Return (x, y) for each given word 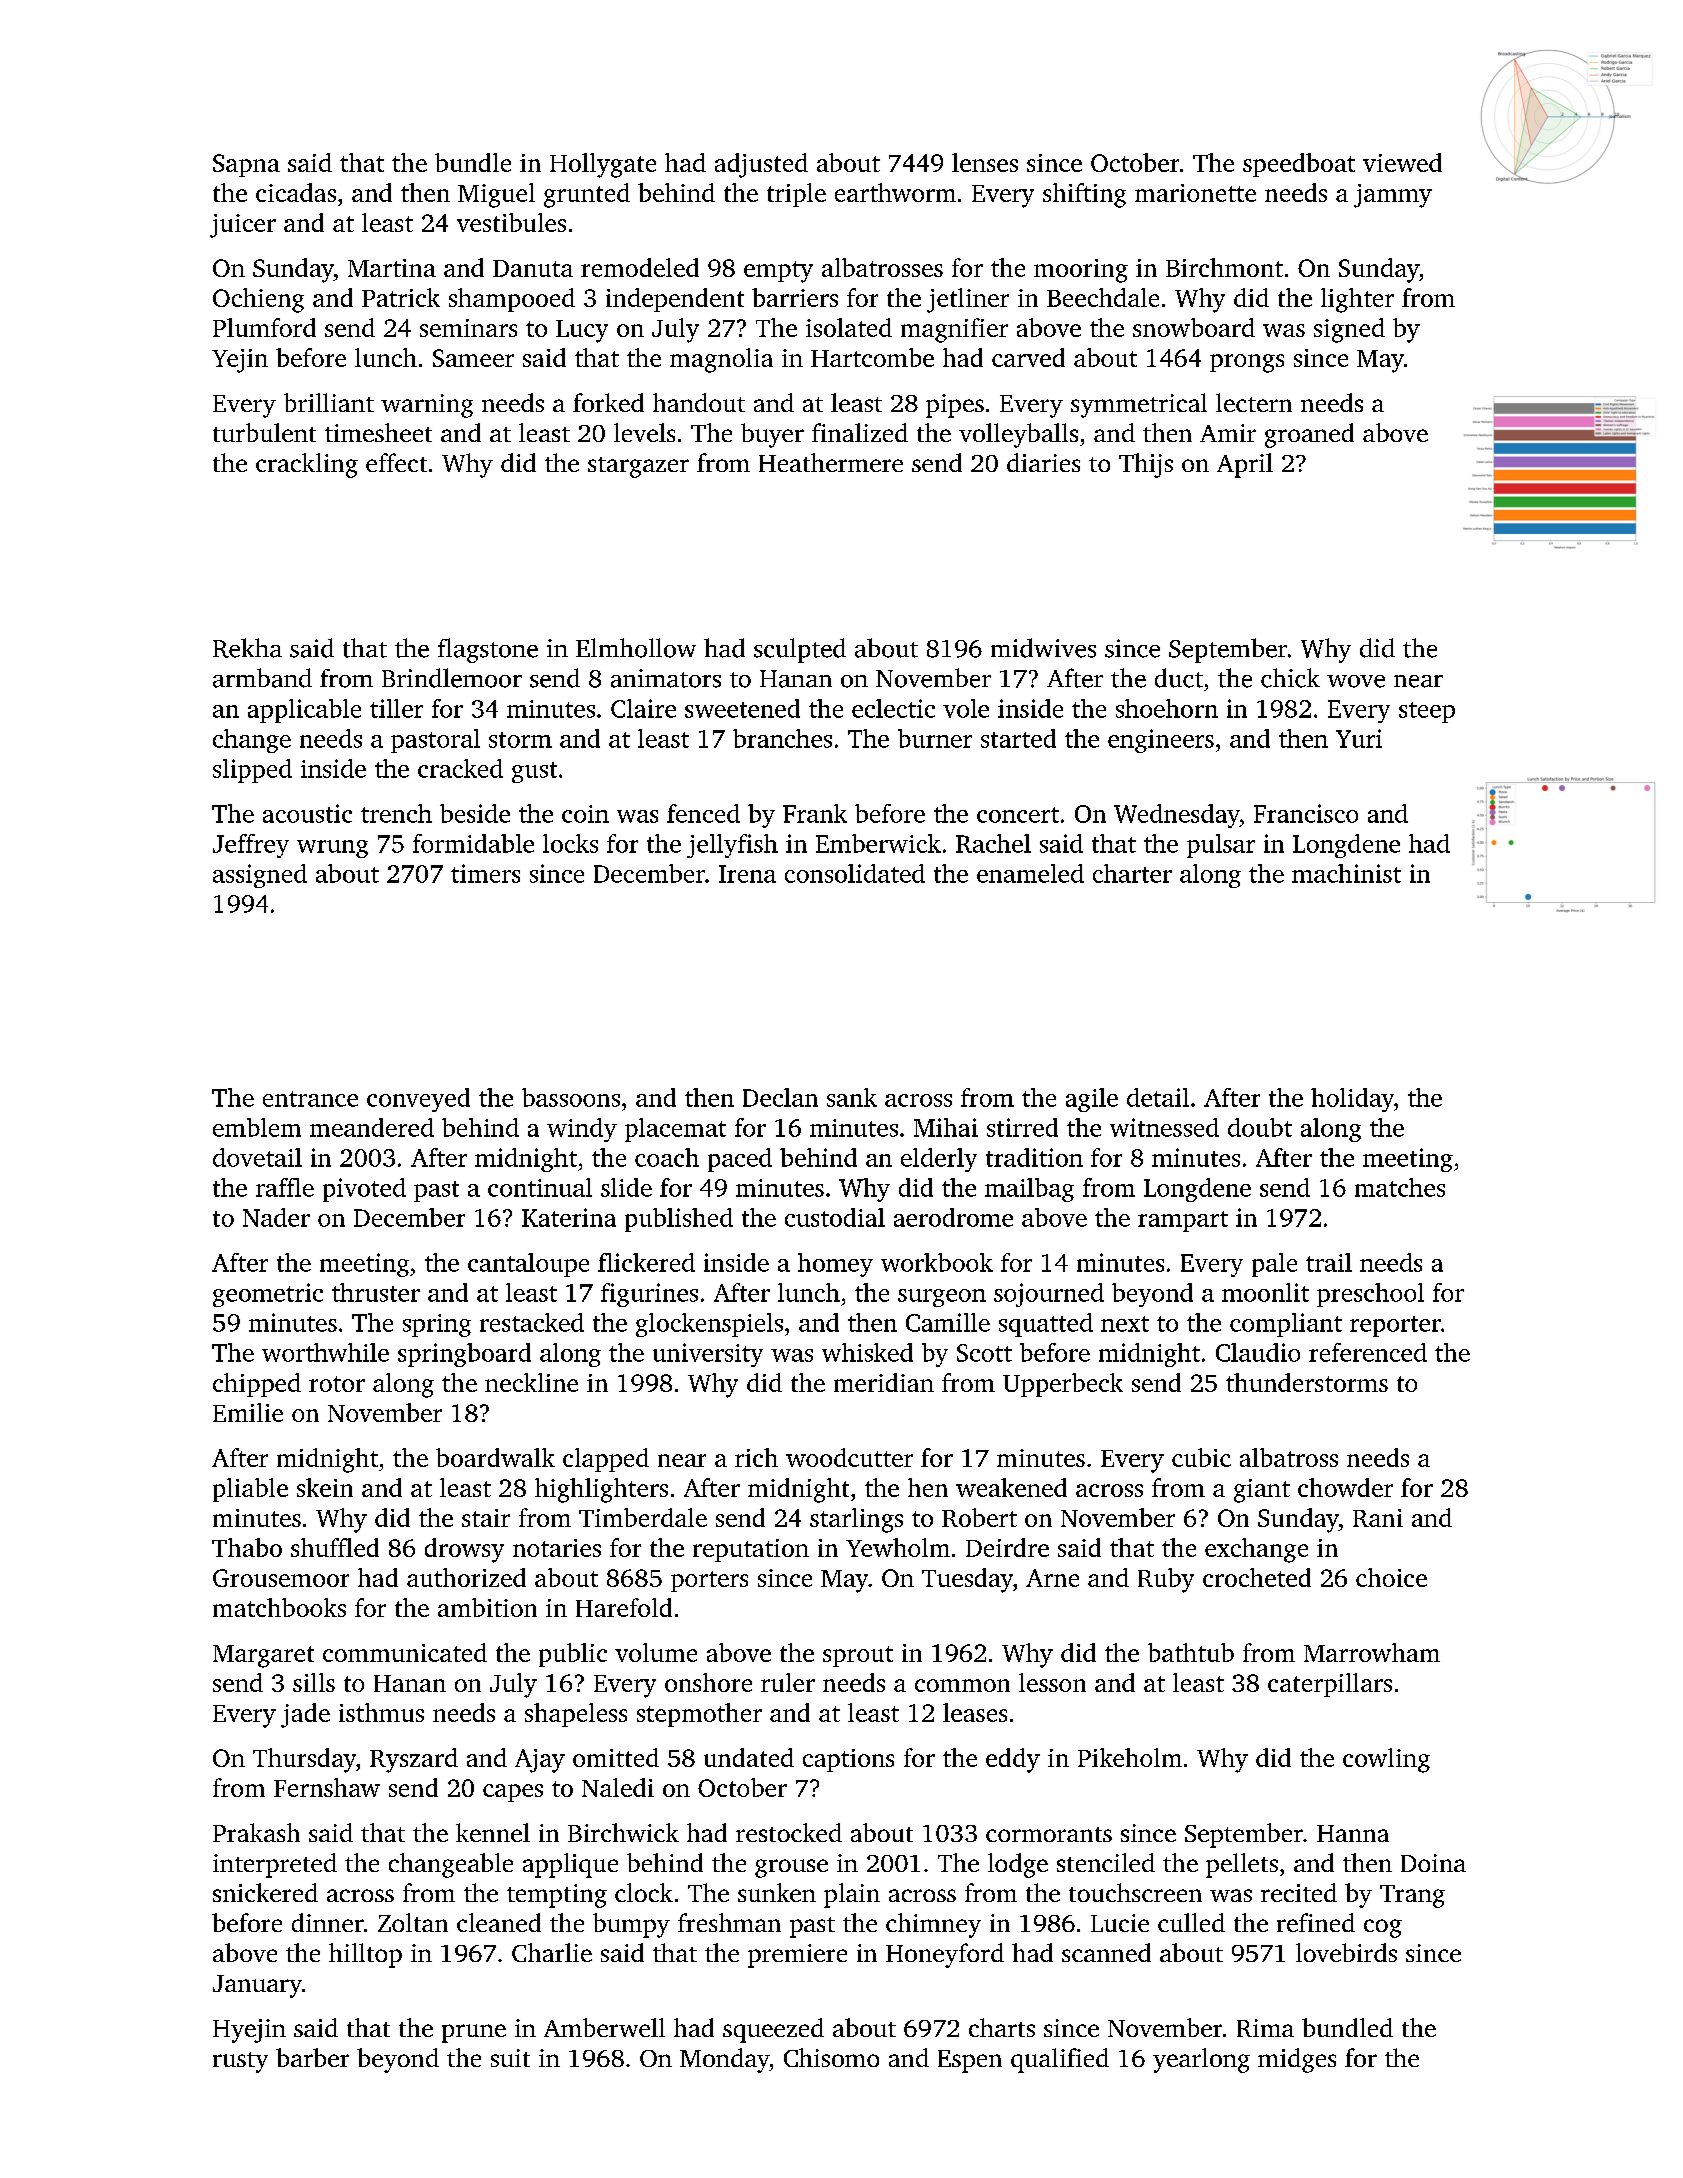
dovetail (257, 1157)
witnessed (1164, 1127)
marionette (1195, 193)
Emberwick (878, 843)
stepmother (699, 1715)
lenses (985, 162)
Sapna (246, 165)
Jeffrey (251, 846)
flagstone (488, 650)
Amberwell (604, 2027)
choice (1391, 1577)
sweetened (742, 708)
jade (305, 1715)
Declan (780, 1097)
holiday (1352, 1100)
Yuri (1359, 738)
